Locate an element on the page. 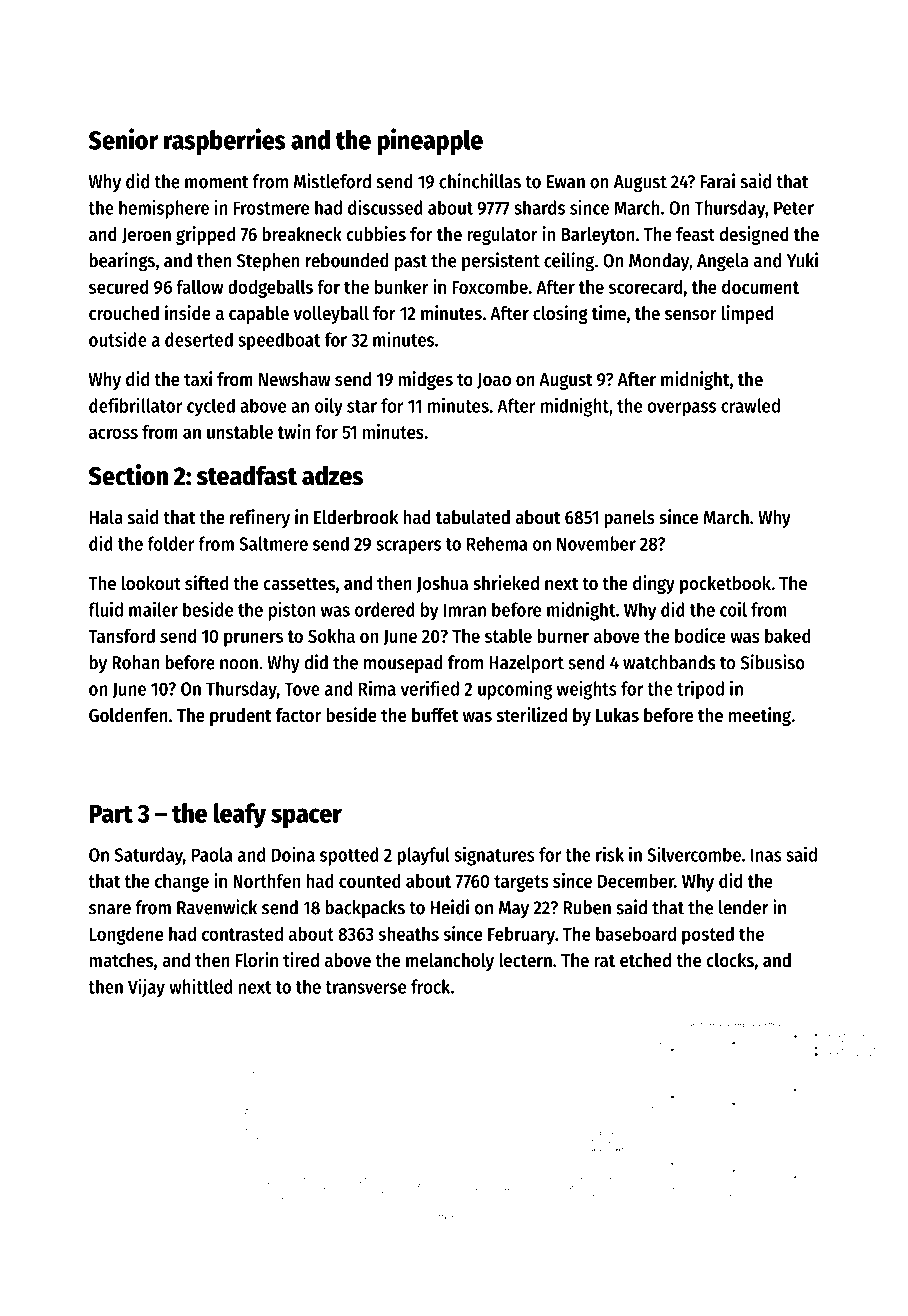  crawled is located at coordinates (750, 405).
